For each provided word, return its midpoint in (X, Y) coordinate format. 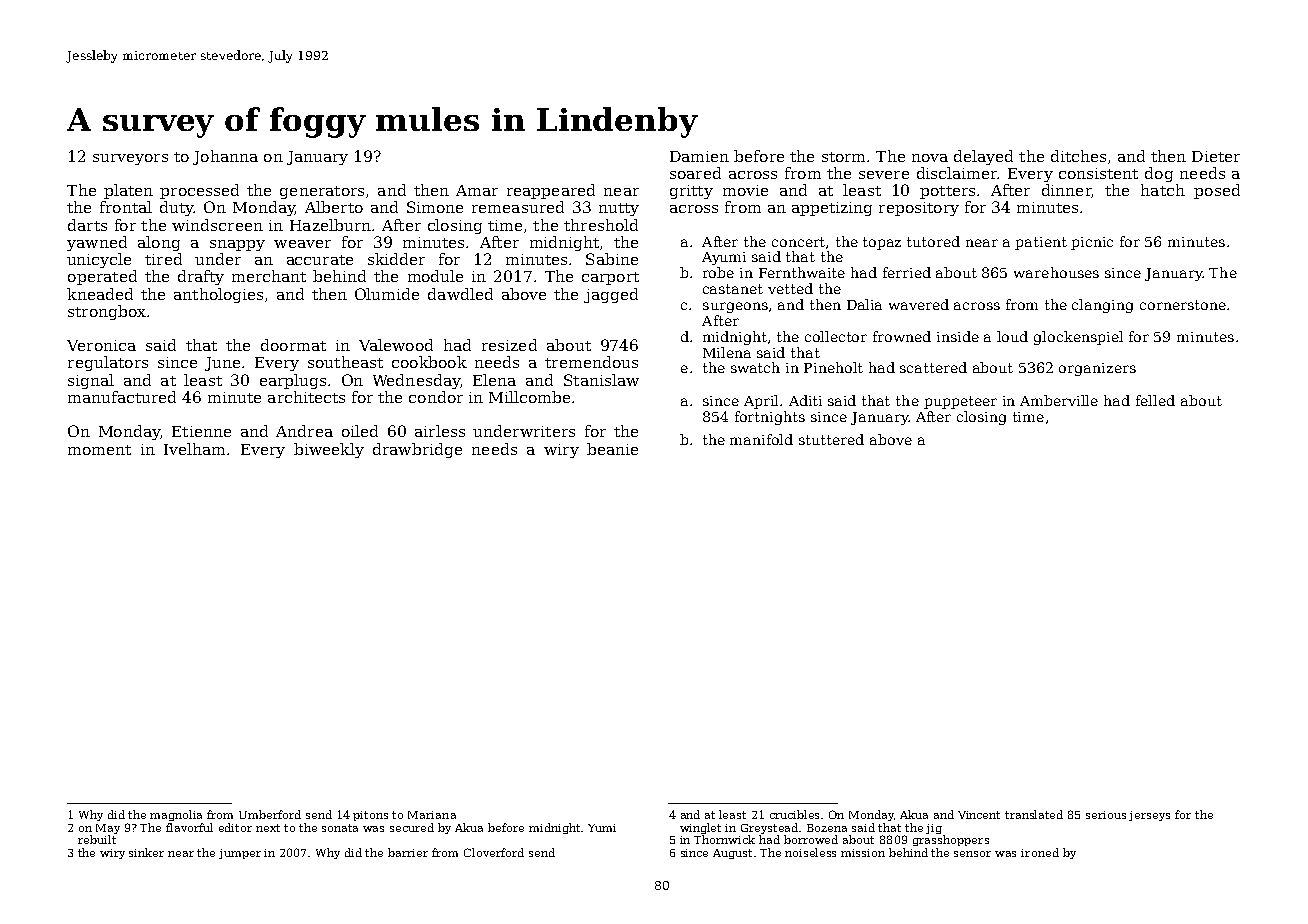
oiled (360, 431)
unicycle (99, 260)
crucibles (796, 814)
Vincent (979, 815)
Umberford (270, 814)
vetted (790, 288)
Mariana (432, 815)
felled (1155, 400)
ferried (907, 272)
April (761, 402)
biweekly (329, 450)
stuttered (831, 439)
